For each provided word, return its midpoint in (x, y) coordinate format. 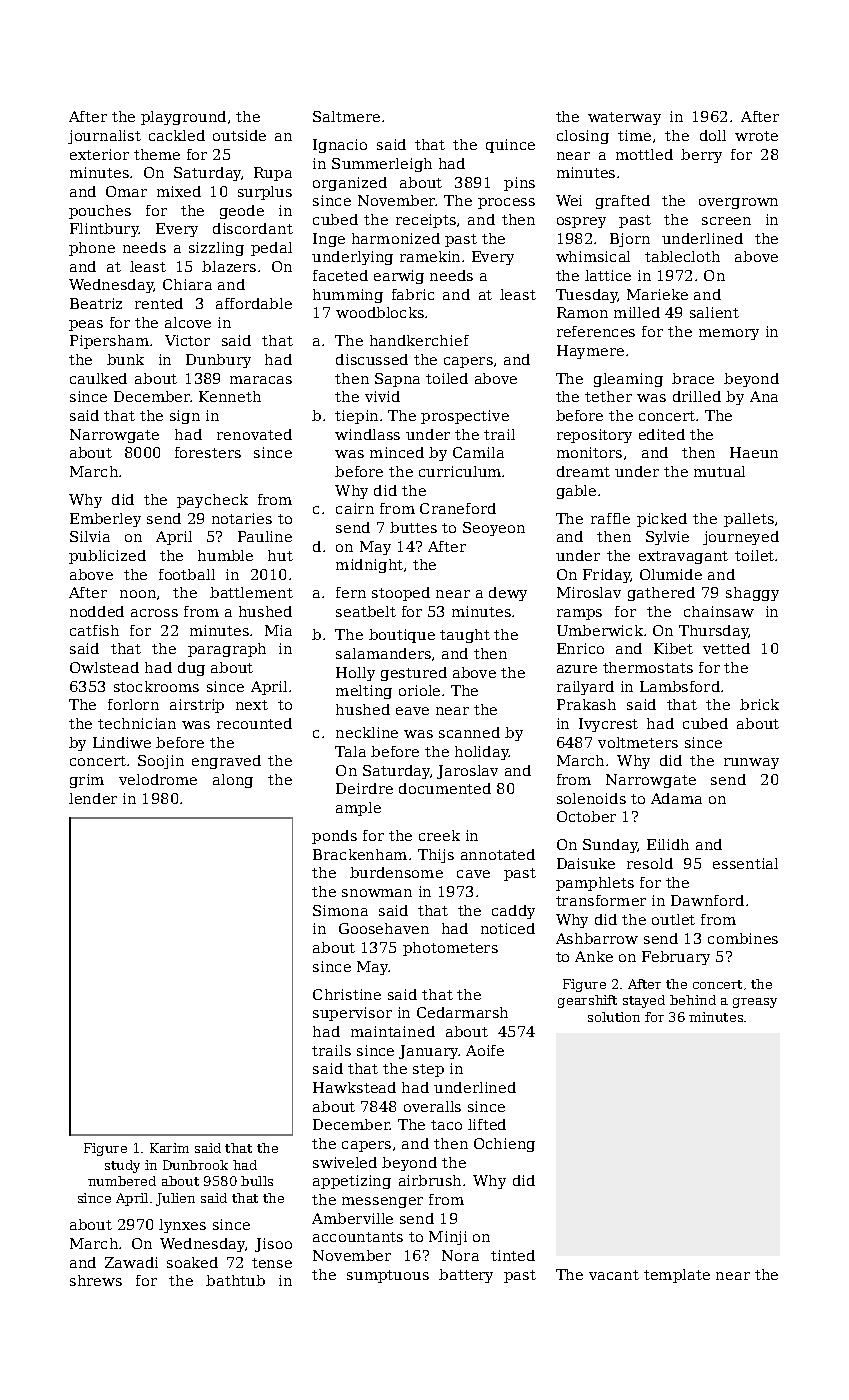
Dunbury (218, 361)
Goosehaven (384, 928)
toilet (755, 555)
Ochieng (504, 1145)
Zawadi (131, 1262)
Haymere (590, 352)
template (677, 1276)
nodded (97, 611)
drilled (697, 396)
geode (242, 212)
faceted (340, 275)
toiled (447, 378)
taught (465, 636)
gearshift (587, 1001)
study (122, 1166)
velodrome (158, 779)
